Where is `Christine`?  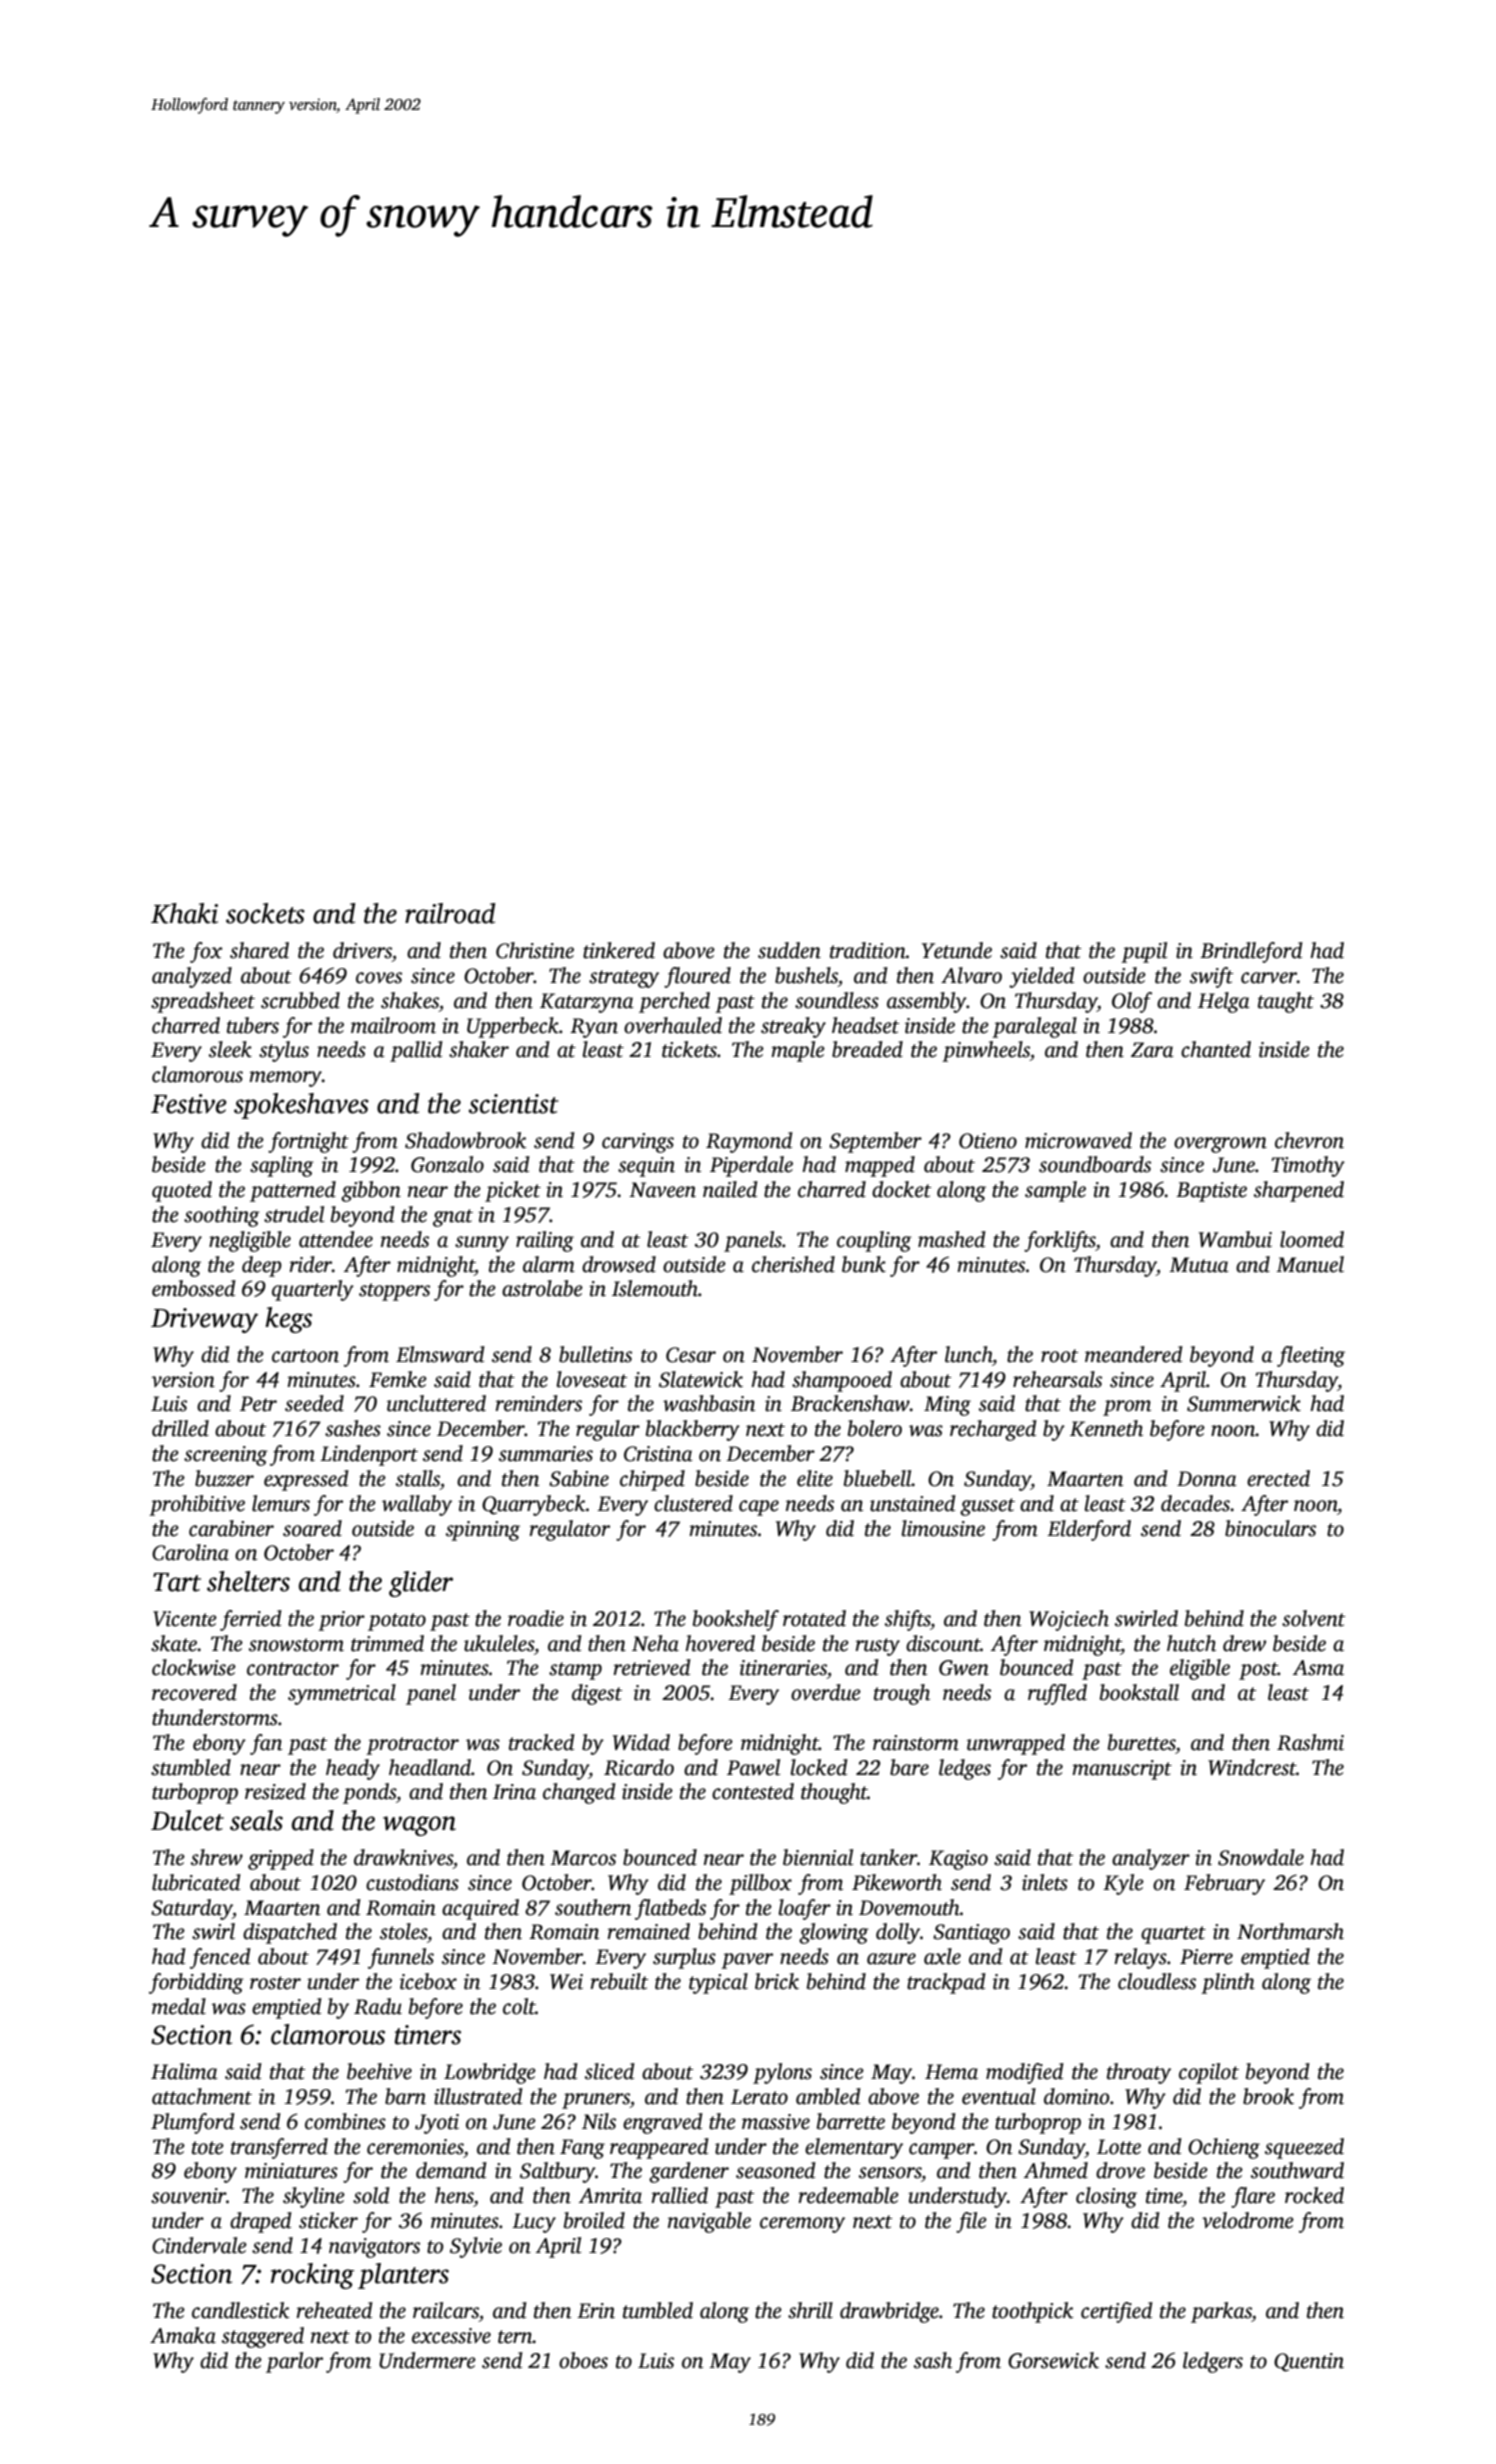
Christine is located at coordinates (535, 950).
